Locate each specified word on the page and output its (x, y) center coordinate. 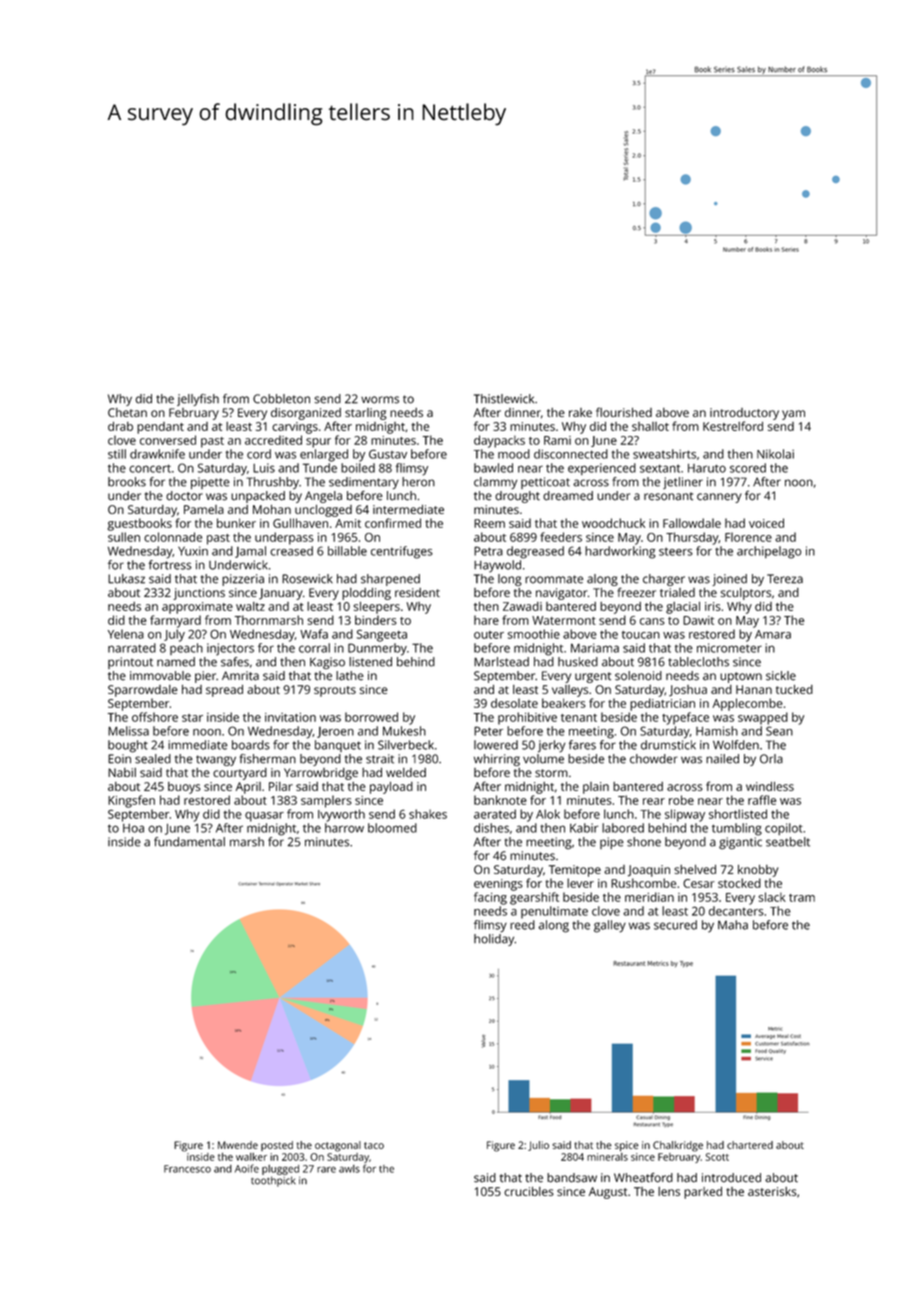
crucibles (529, 1191)
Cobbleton (281, 399)
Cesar (699, 883)
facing (490, 898)
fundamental (189, 842)
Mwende (238, 1145)
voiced (766, 523)
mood (514, 454)
